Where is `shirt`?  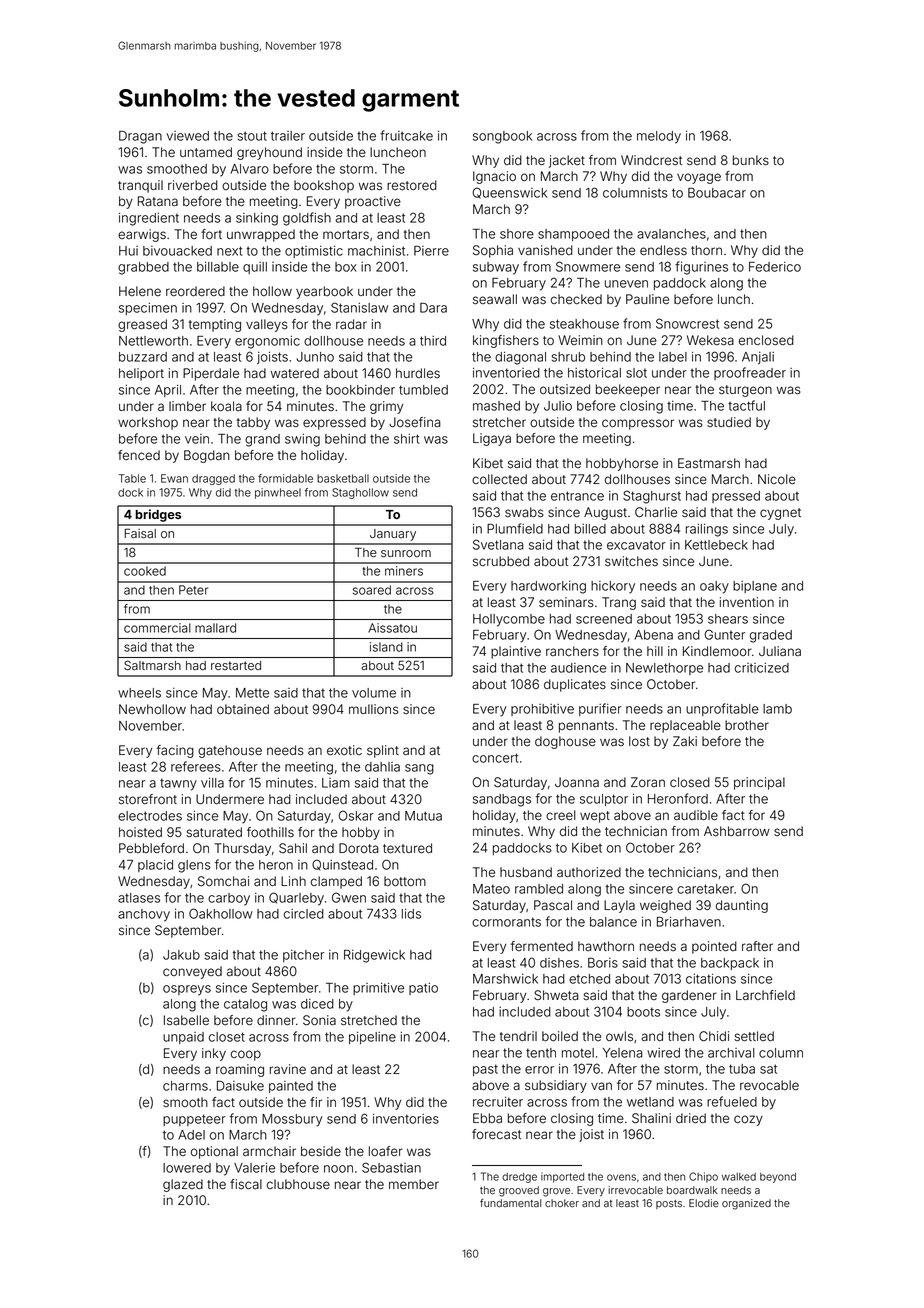 shirt is located at coordinates (407, 439).
